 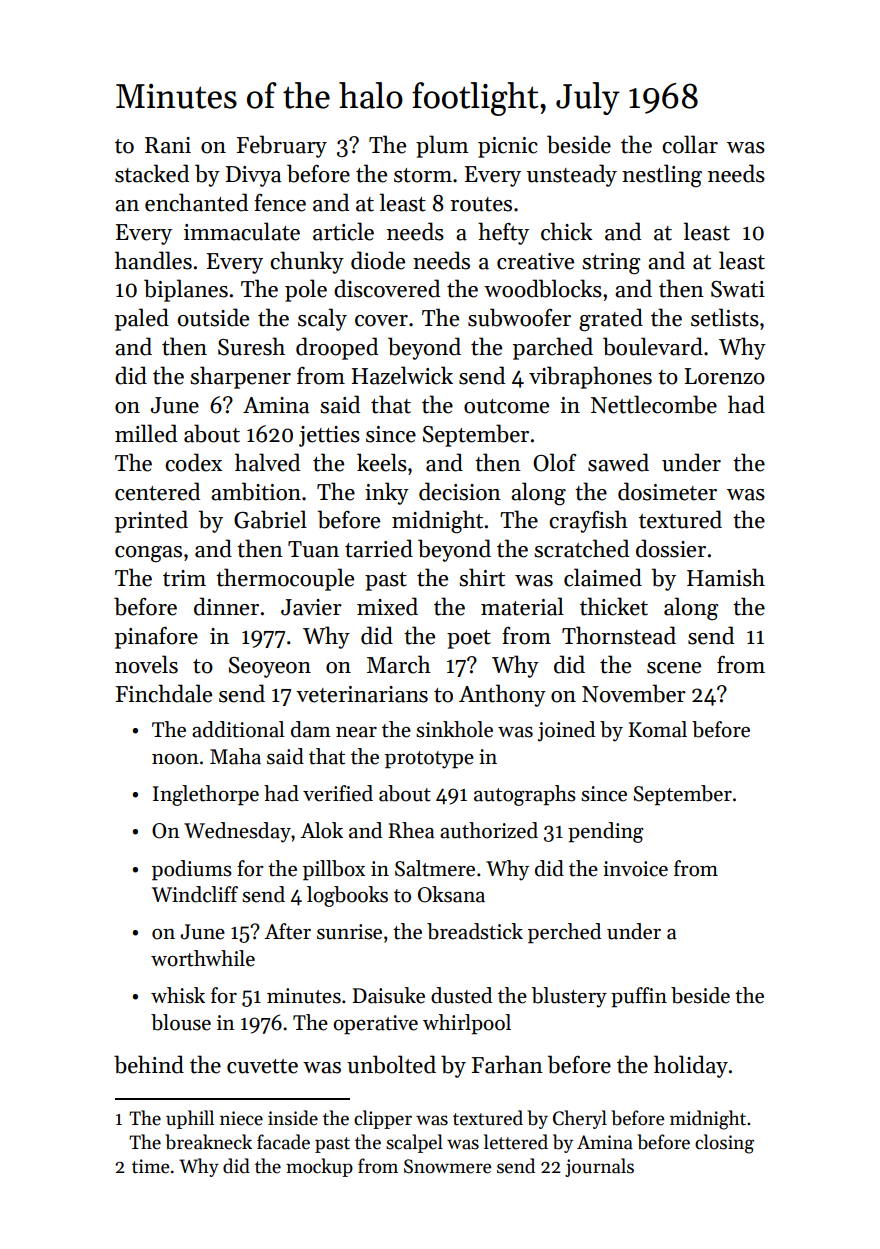 What do you see at coordinates (448, 1166) in the screenshot?
I see `Snowmere` at bounding box center [448, 1166].
